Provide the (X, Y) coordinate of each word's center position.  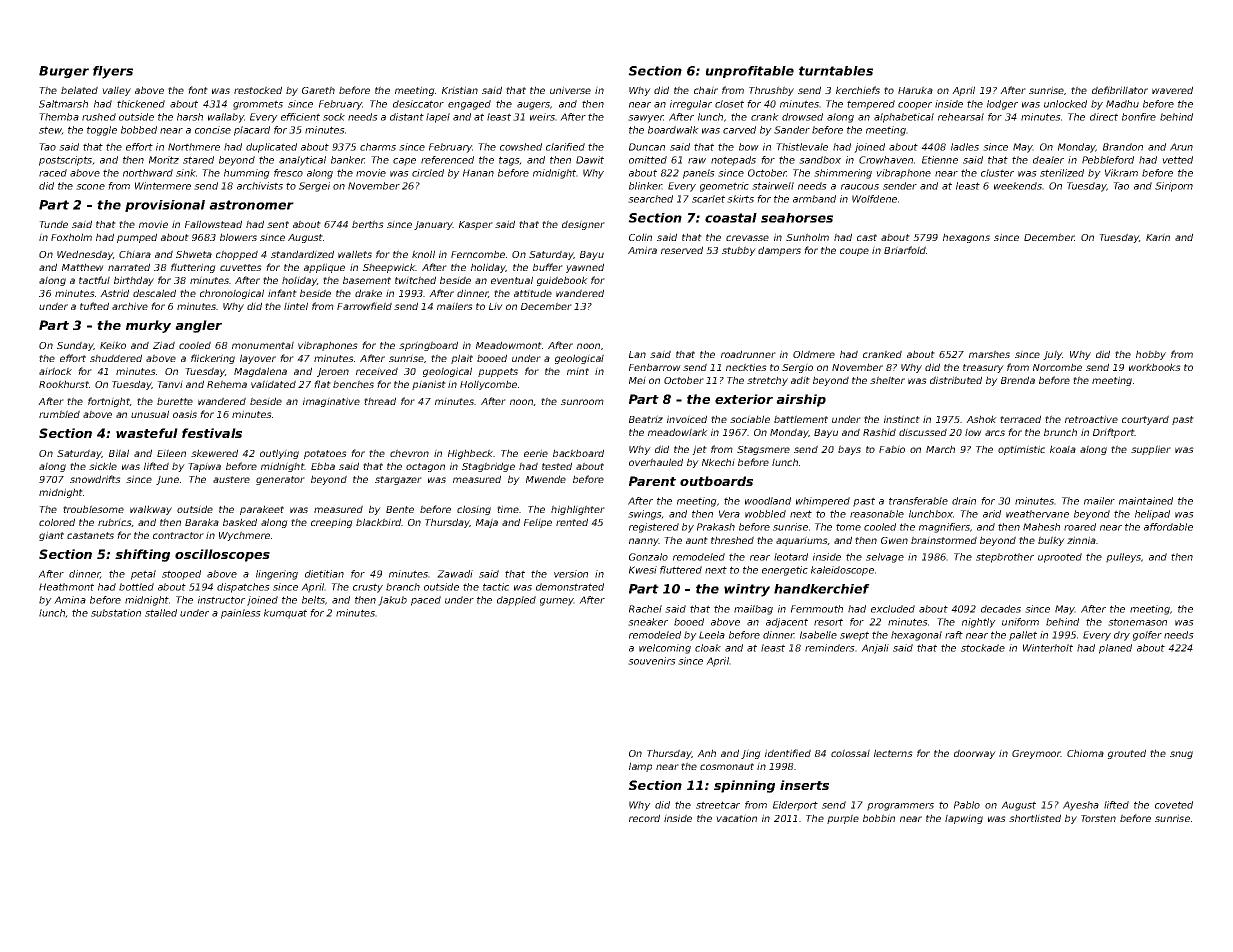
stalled (161, 613)
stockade (983, 648)
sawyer (646, 119)
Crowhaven (886, 160)
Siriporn (1174, 187)
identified (788, 753)
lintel (296, 306)
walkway (151, 510)
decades (1001, 609)
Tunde (53, 224)
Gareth (318, 90)
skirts (740, 199)
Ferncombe (478, 254)
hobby (1151, 355)
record (644, 818)
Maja (487, 523)
